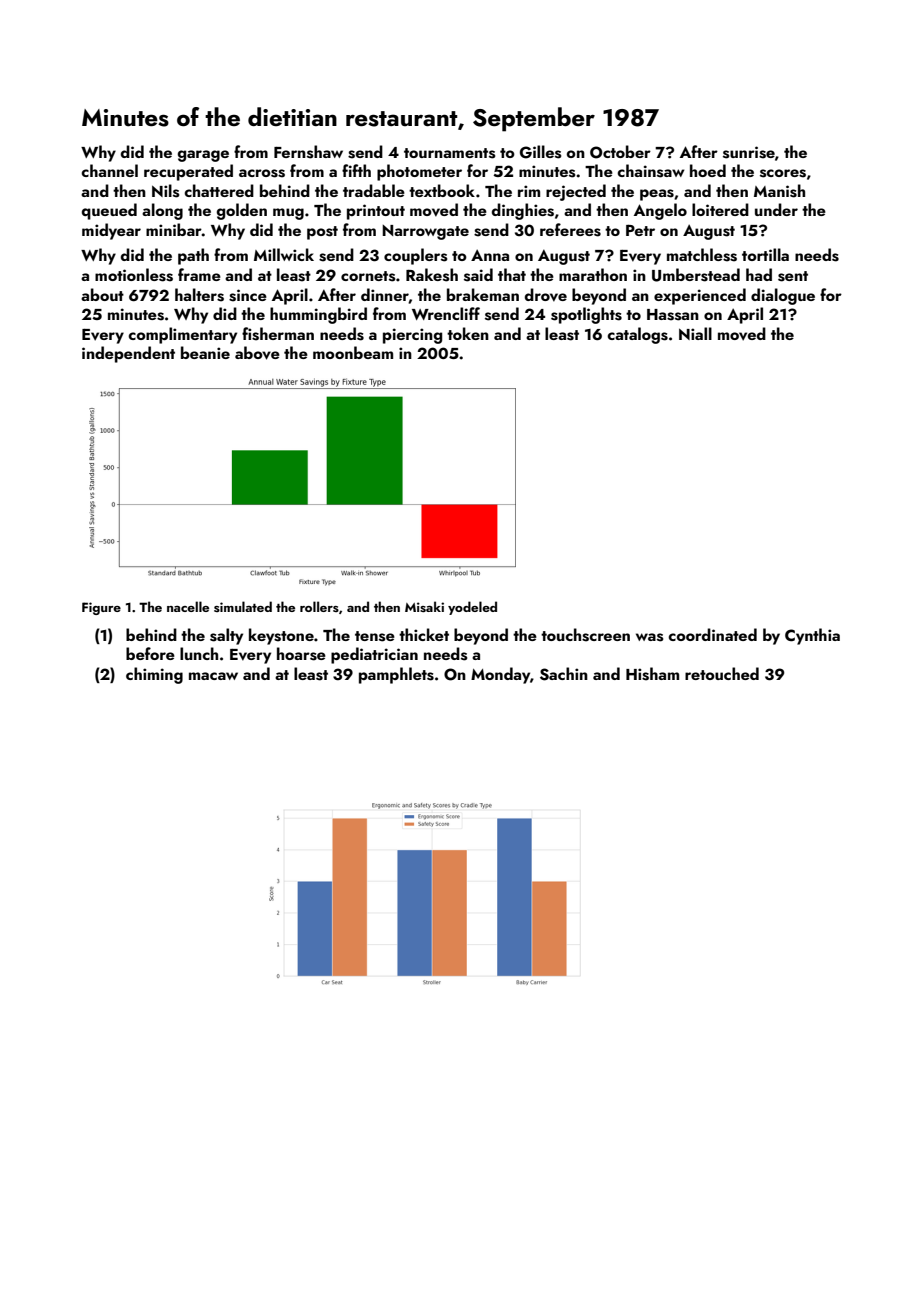 This screenshot has width=924, height=1308. What do you see at coordinates (585, 635) in the screenshot?
I see `touchscreen` at bounding box center [585, 635].
